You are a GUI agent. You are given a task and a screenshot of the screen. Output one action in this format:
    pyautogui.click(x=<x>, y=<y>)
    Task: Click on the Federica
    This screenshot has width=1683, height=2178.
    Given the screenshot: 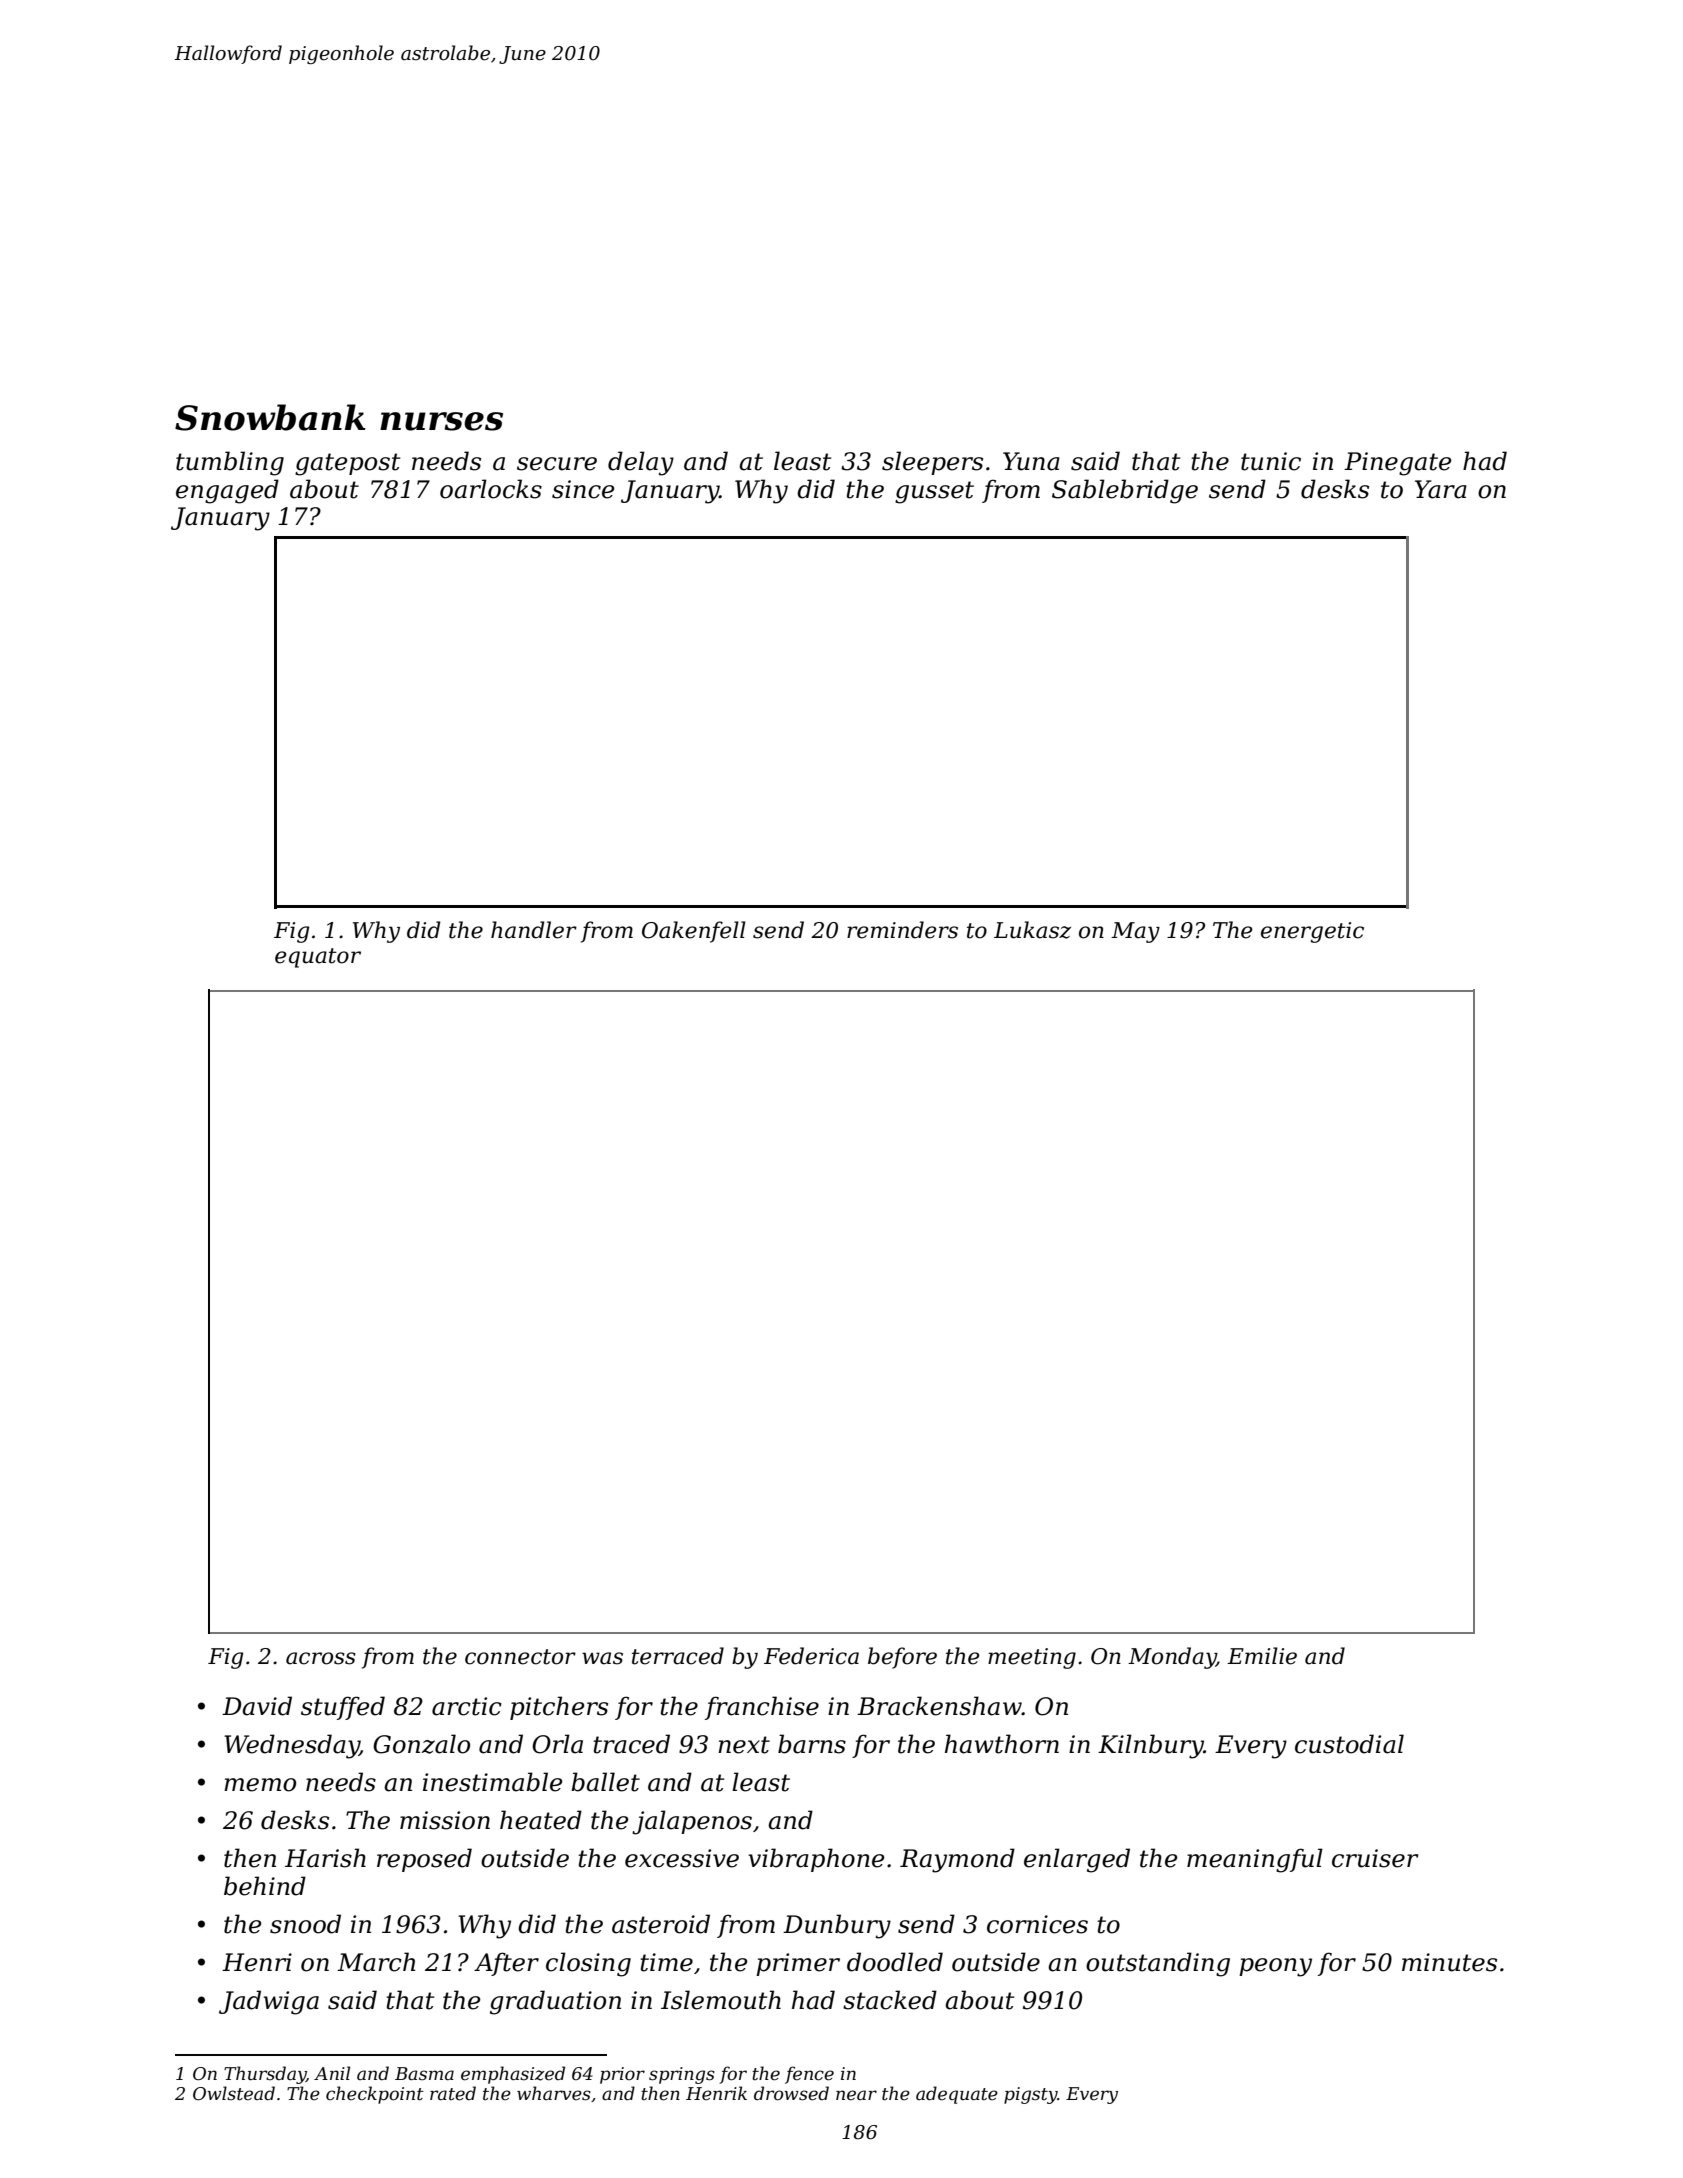 What is the action you would take?
    pyautogui.click(x=811, y=1656)
